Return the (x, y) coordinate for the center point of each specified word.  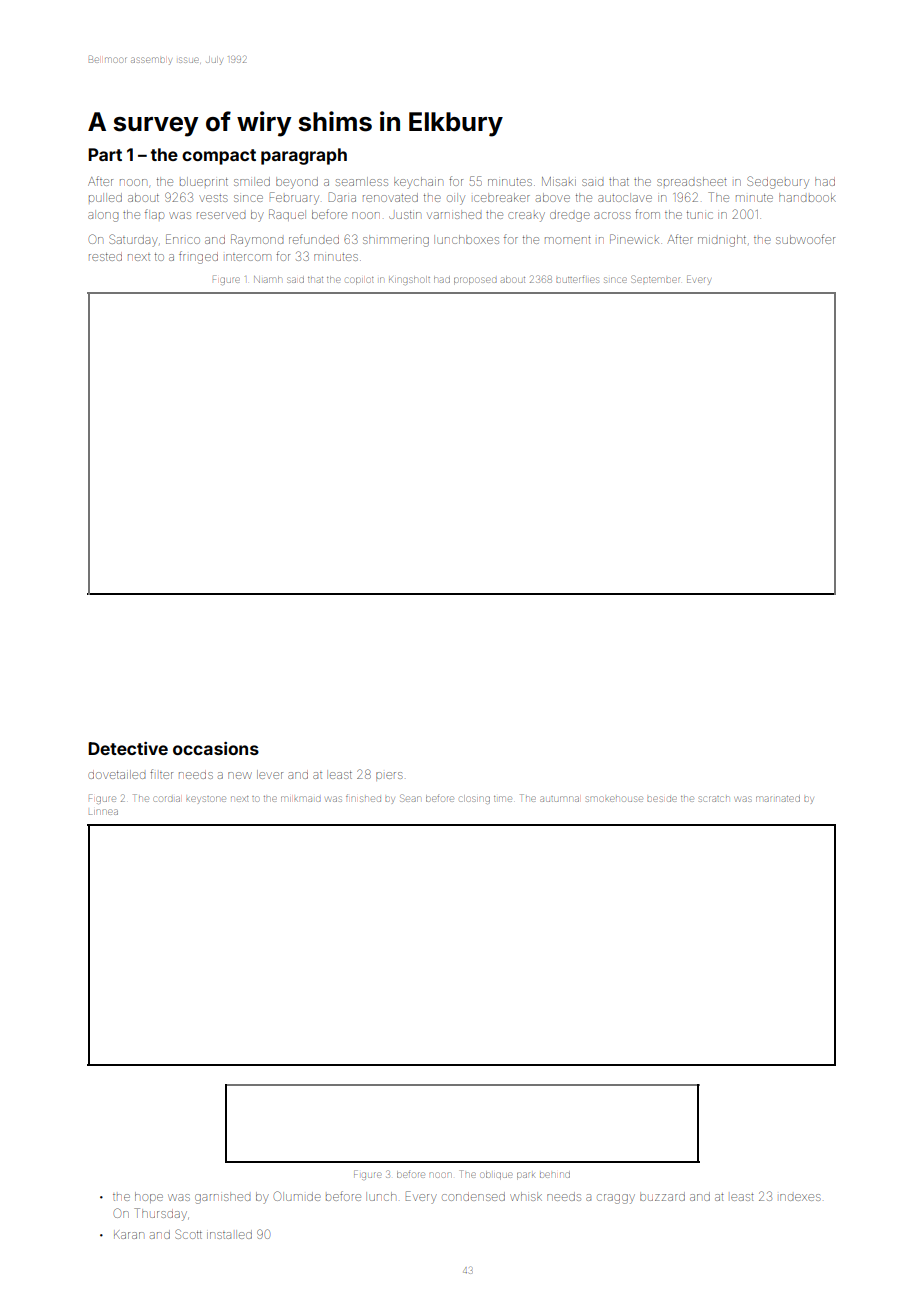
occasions (216, 748)
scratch (714, 799)
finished (363, 798)
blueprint (204, 181)
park (526, 1175)
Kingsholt (409, 281)
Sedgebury (778, 182)
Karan (129, 1235)
